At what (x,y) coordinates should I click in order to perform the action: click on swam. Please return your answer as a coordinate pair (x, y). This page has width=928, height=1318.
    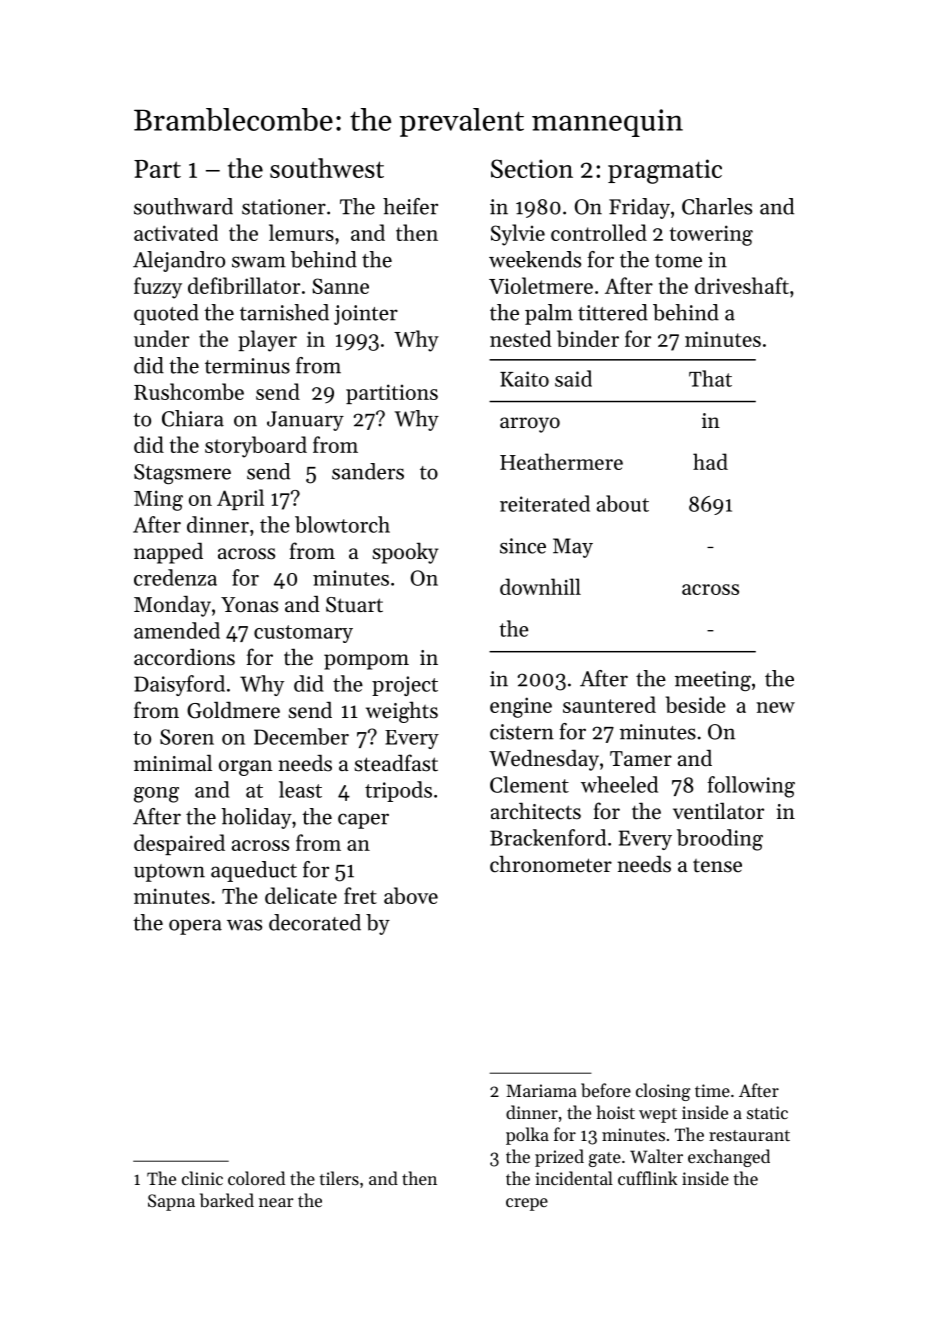
    Looking at the image, I should click on (259, 262).
